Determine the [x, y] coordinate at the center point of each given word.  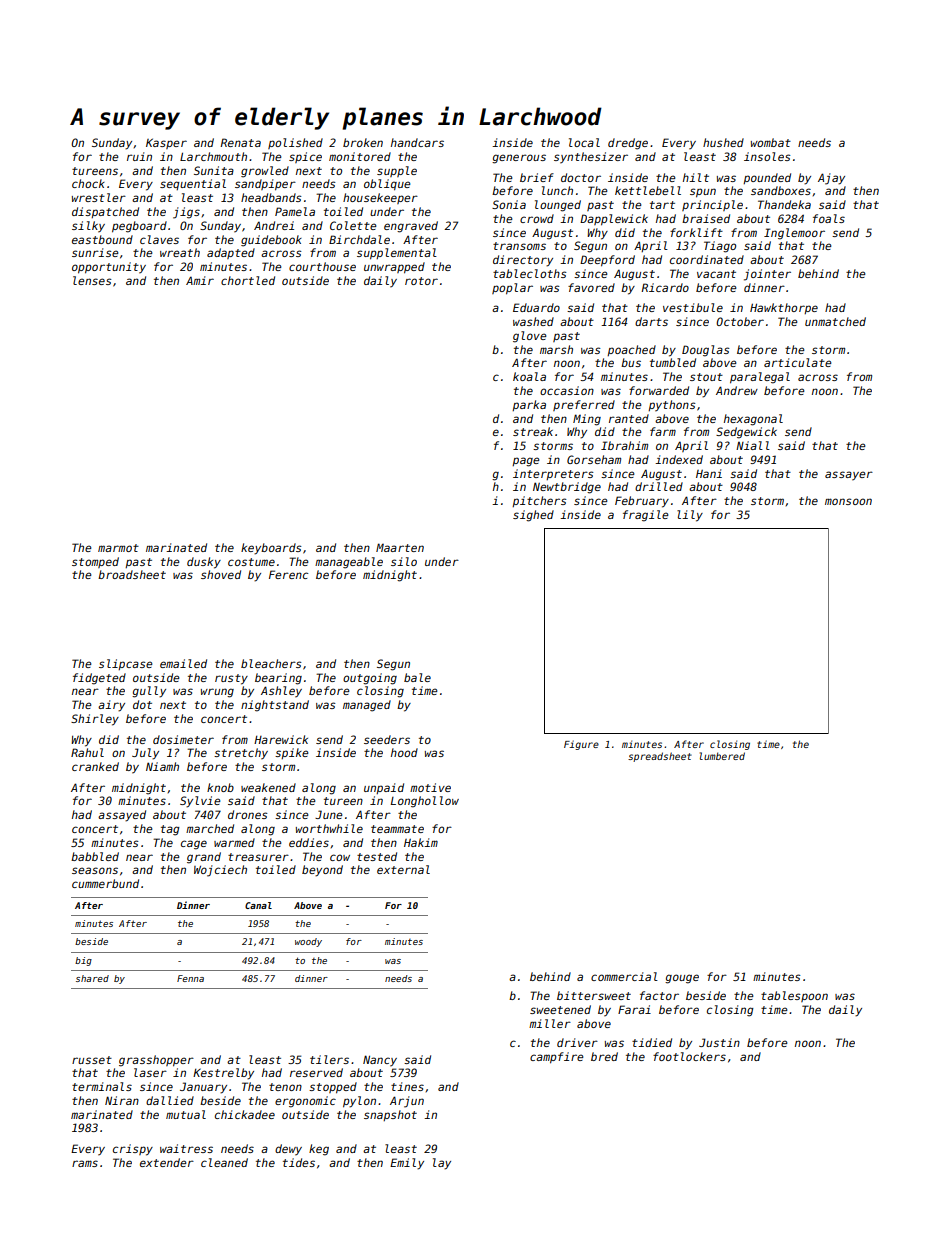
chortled [248, 280]
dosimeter [183, 739]
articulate [797, 362]
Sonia [509, 204]
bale [417, 677]
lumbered [722, 756]
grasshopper [156, 1061]
